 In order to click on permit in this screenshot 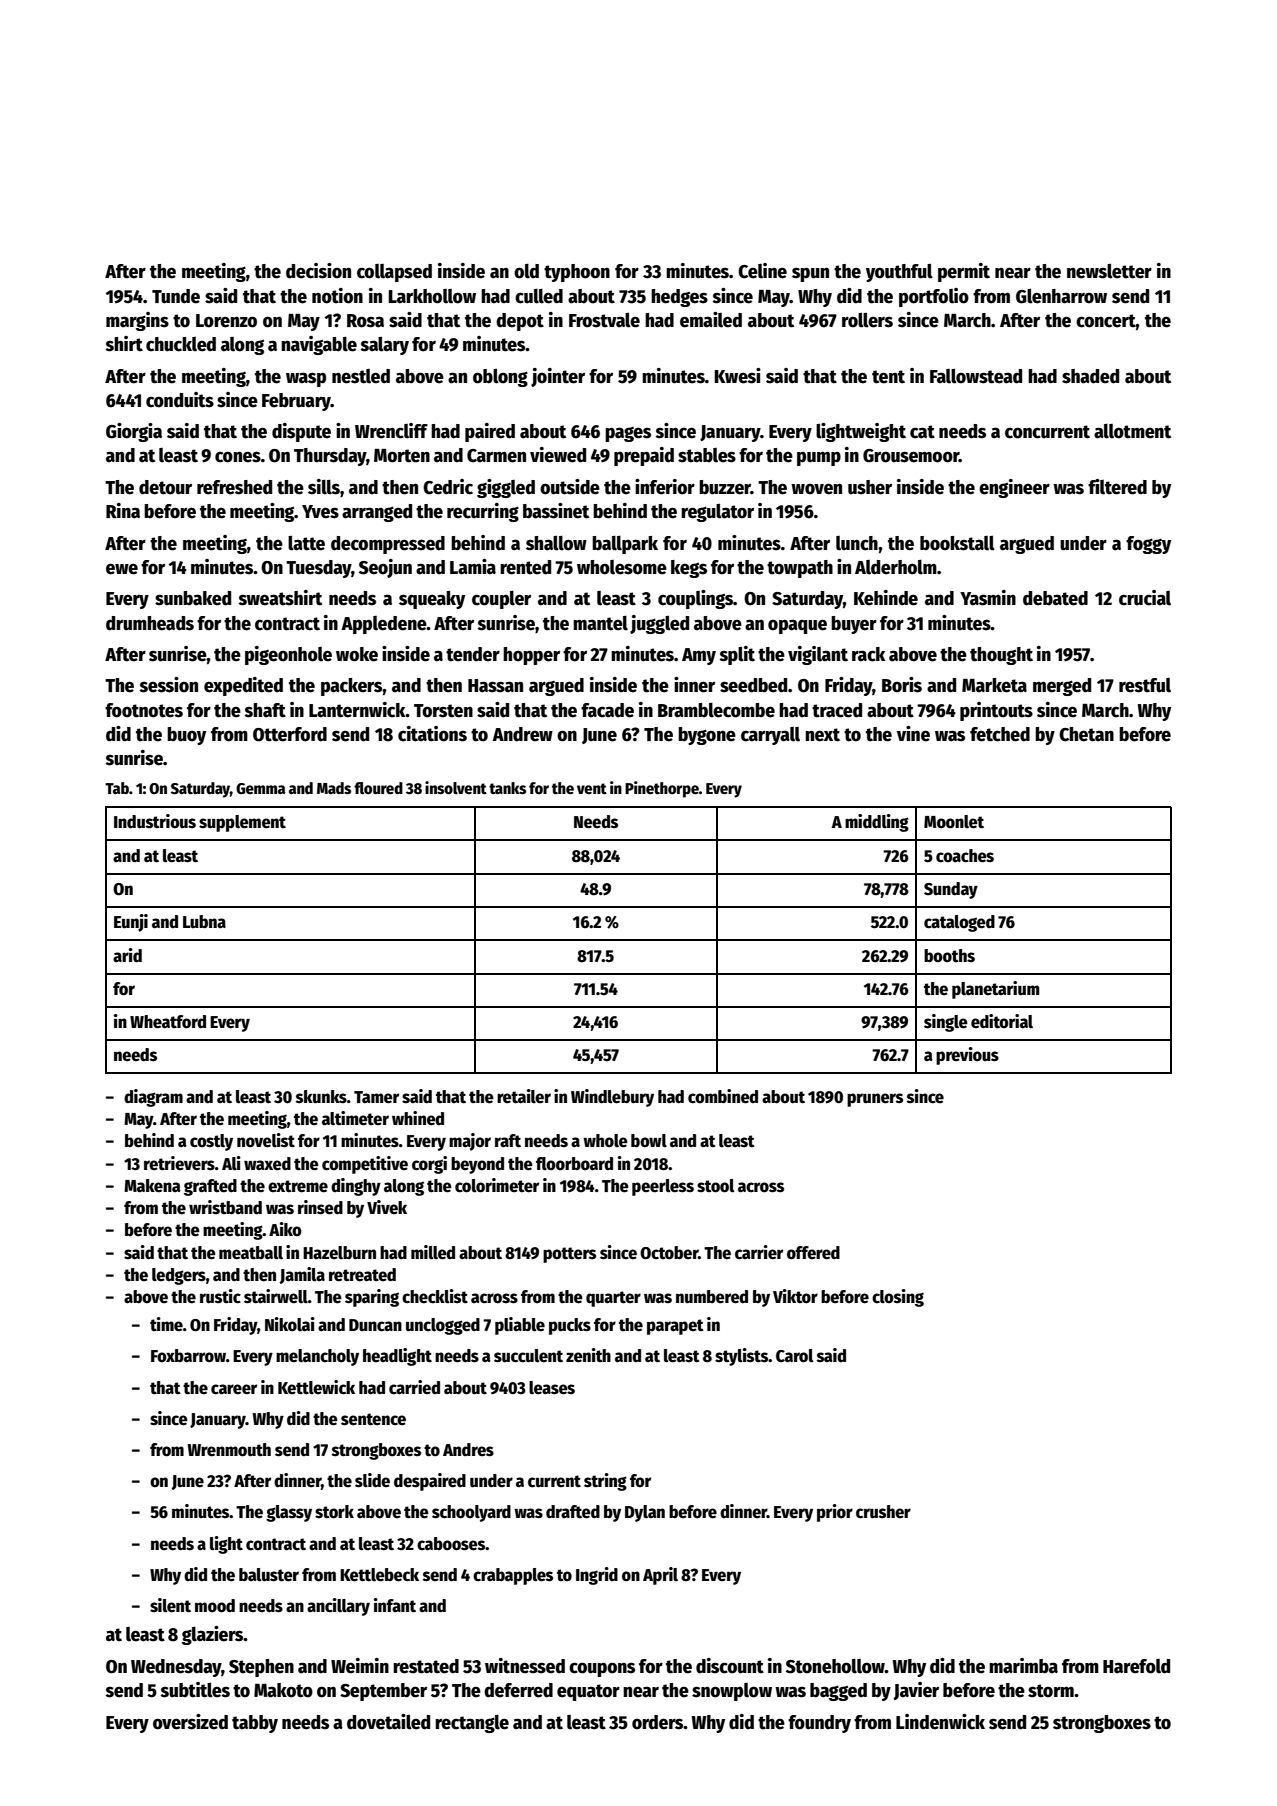, I will do `click(964, 272)`.
